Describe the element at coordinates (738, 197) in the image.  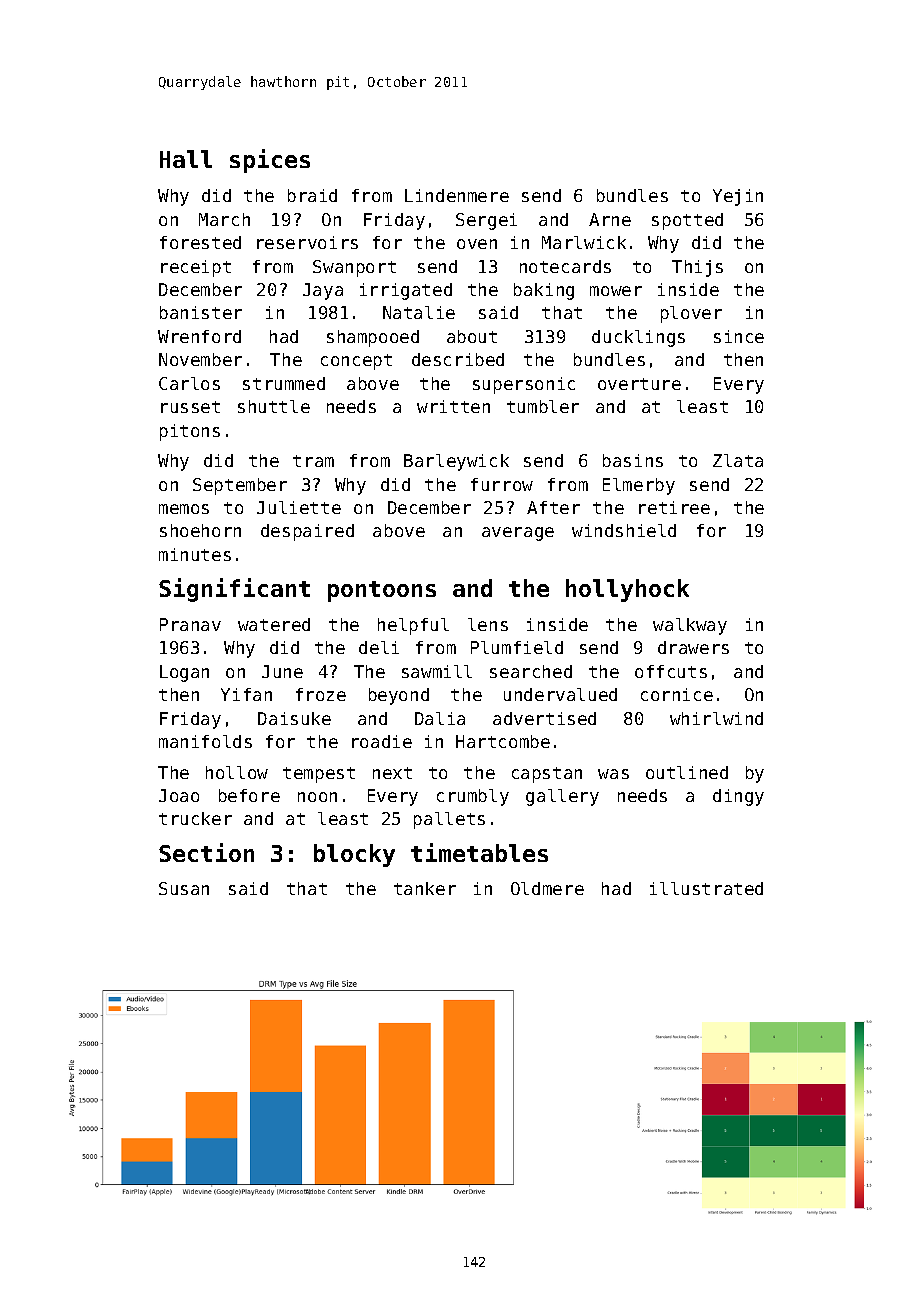
I see `Yejin` at that location.
